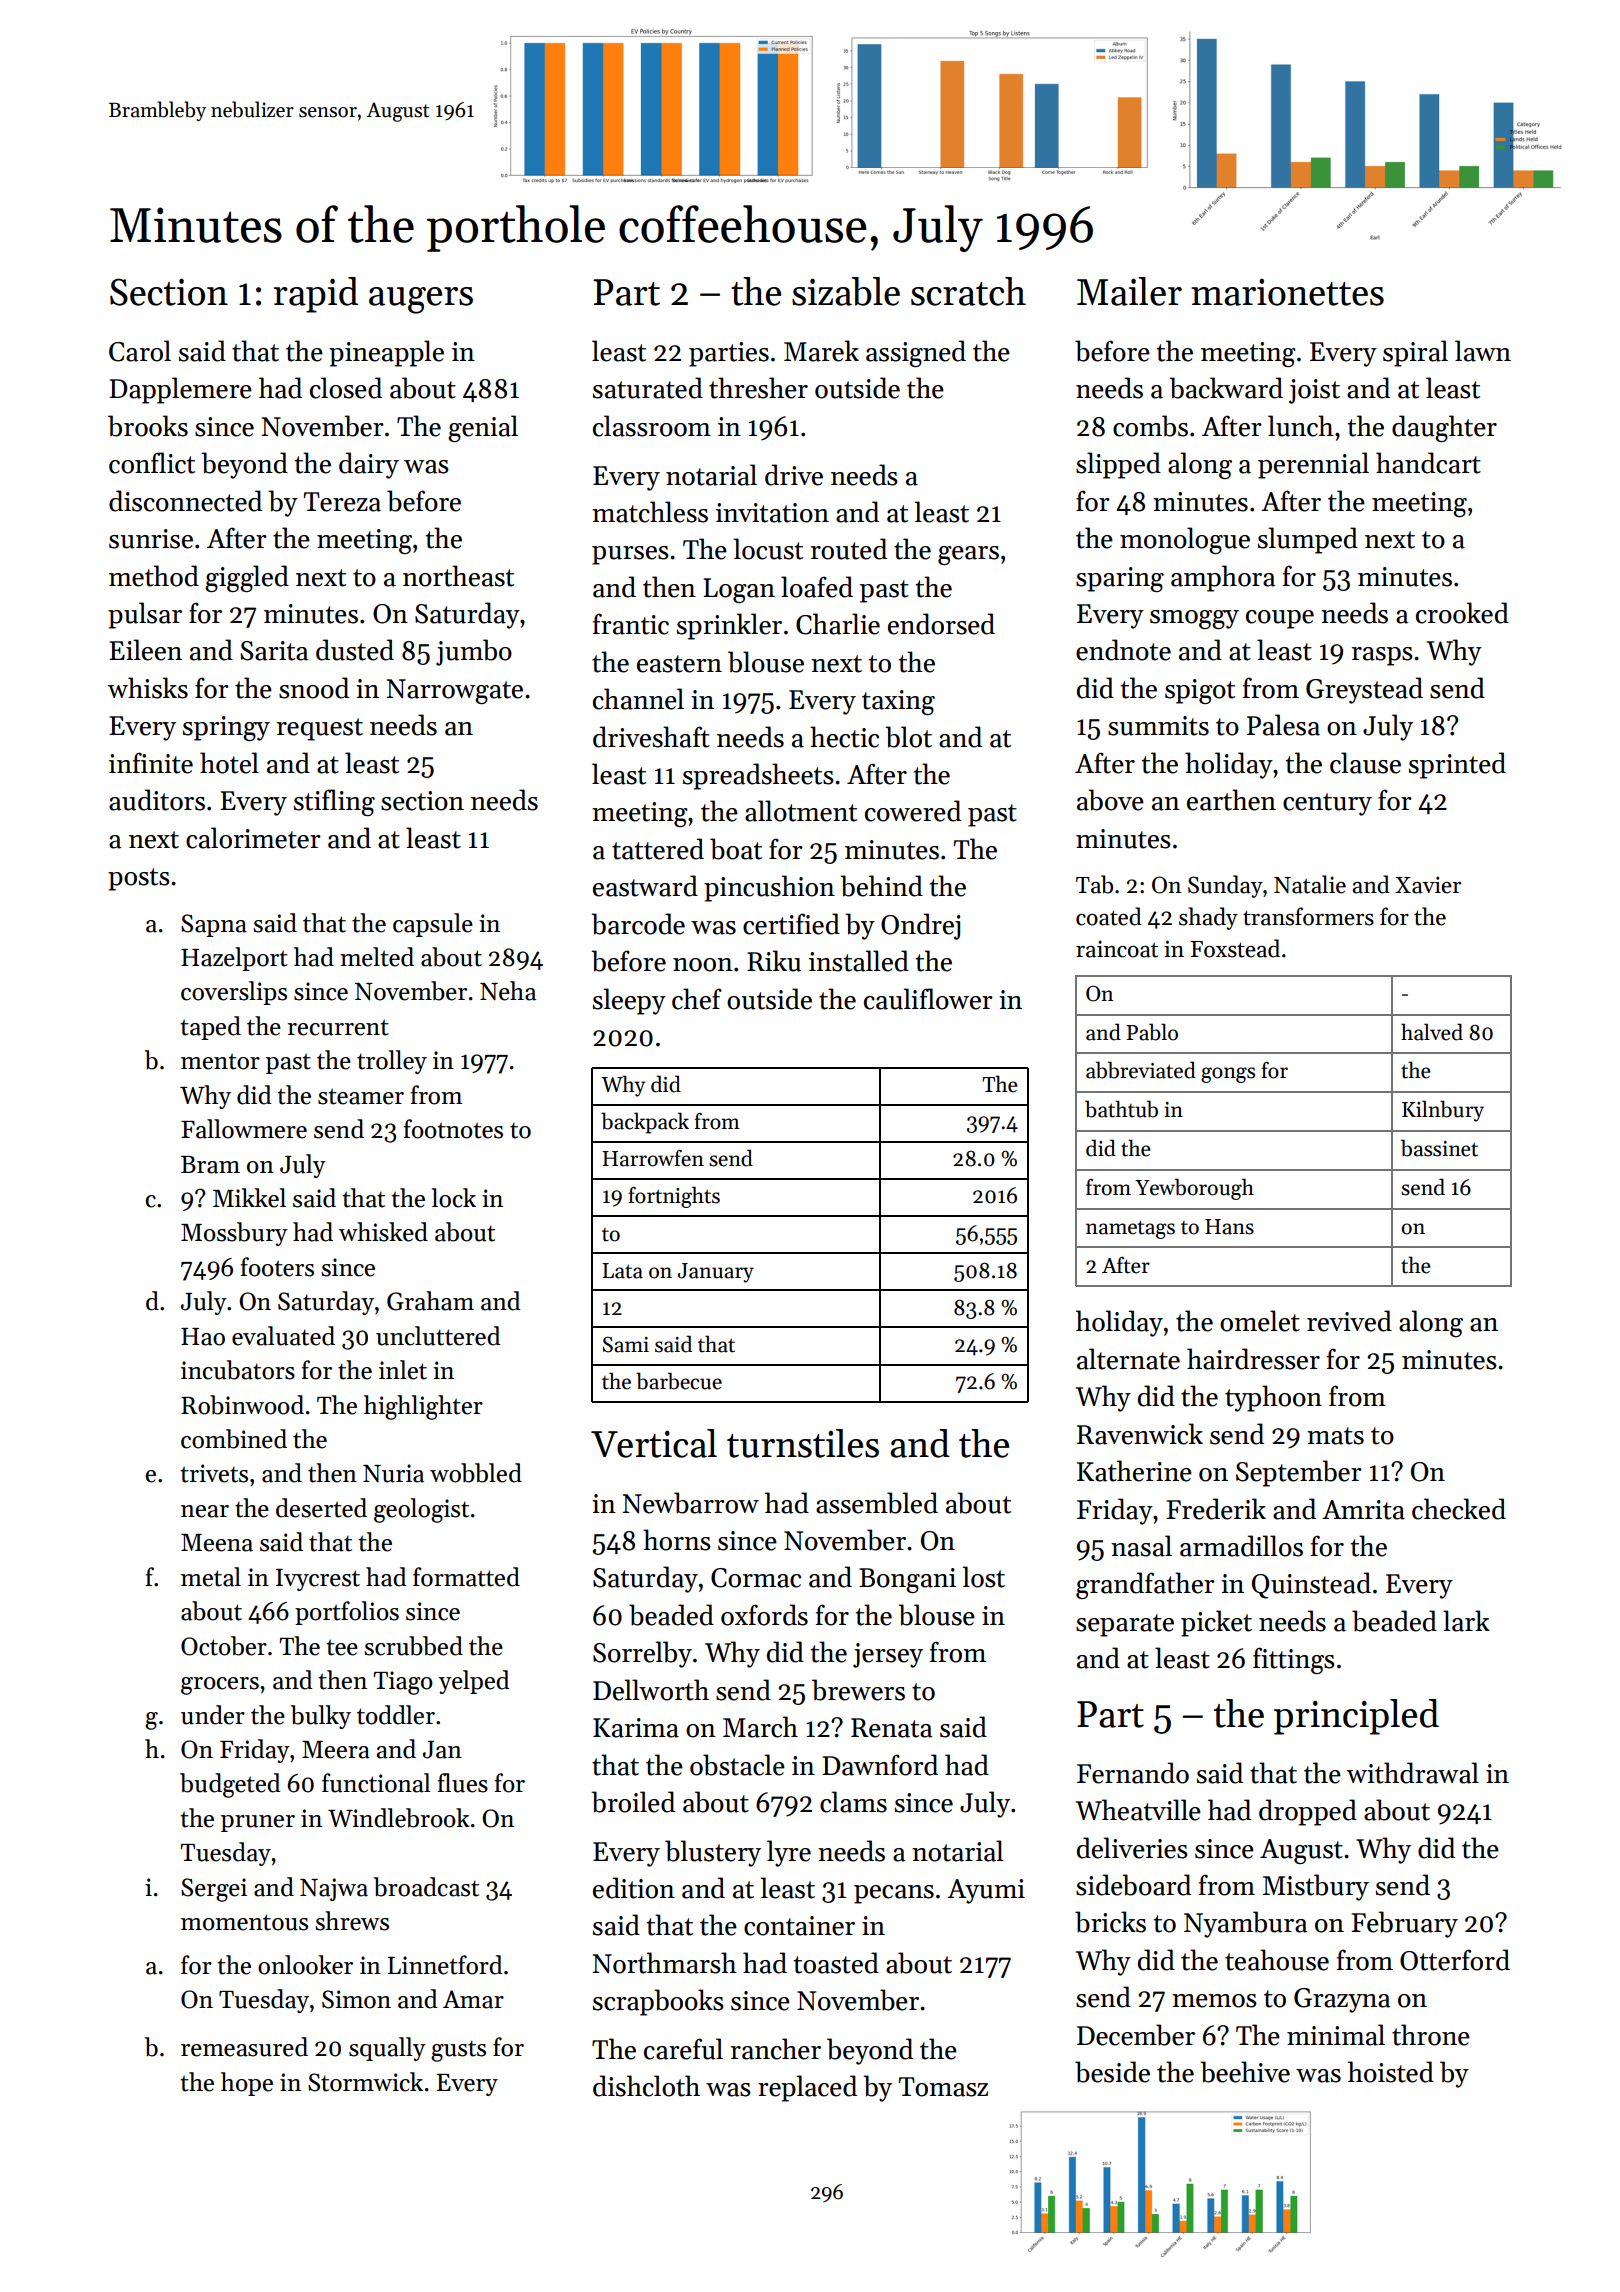 The height and width of the screenshot is (2292, 1620). Describe the element at coordinates (1245, 2072) in the screenshot. I see `beehive` at that location.
